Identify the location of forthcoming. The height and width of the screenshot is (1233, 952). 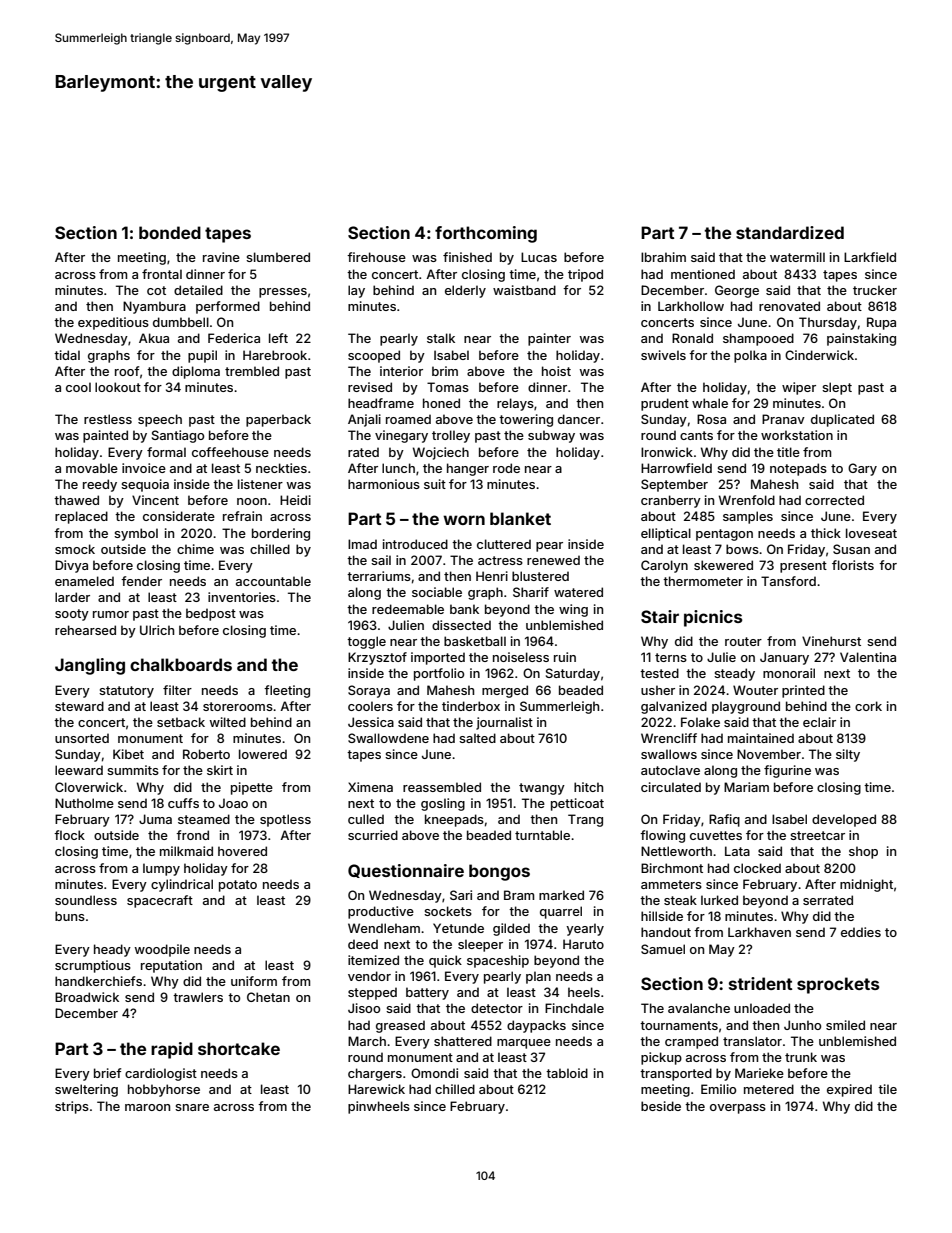
(486, 234).
